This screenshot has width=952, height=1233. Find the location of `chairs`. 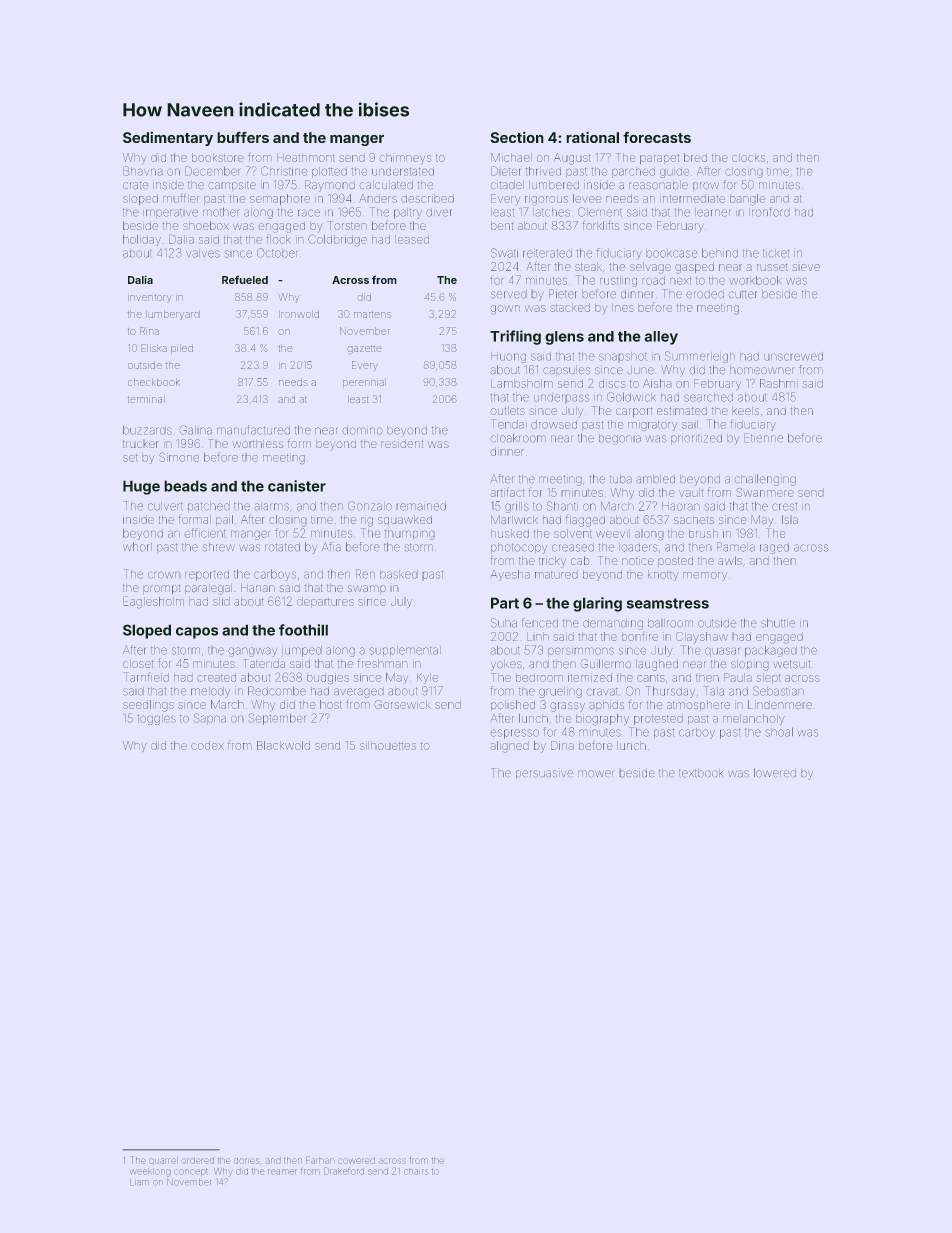

chairs is located at coordinates (416, 1171).
